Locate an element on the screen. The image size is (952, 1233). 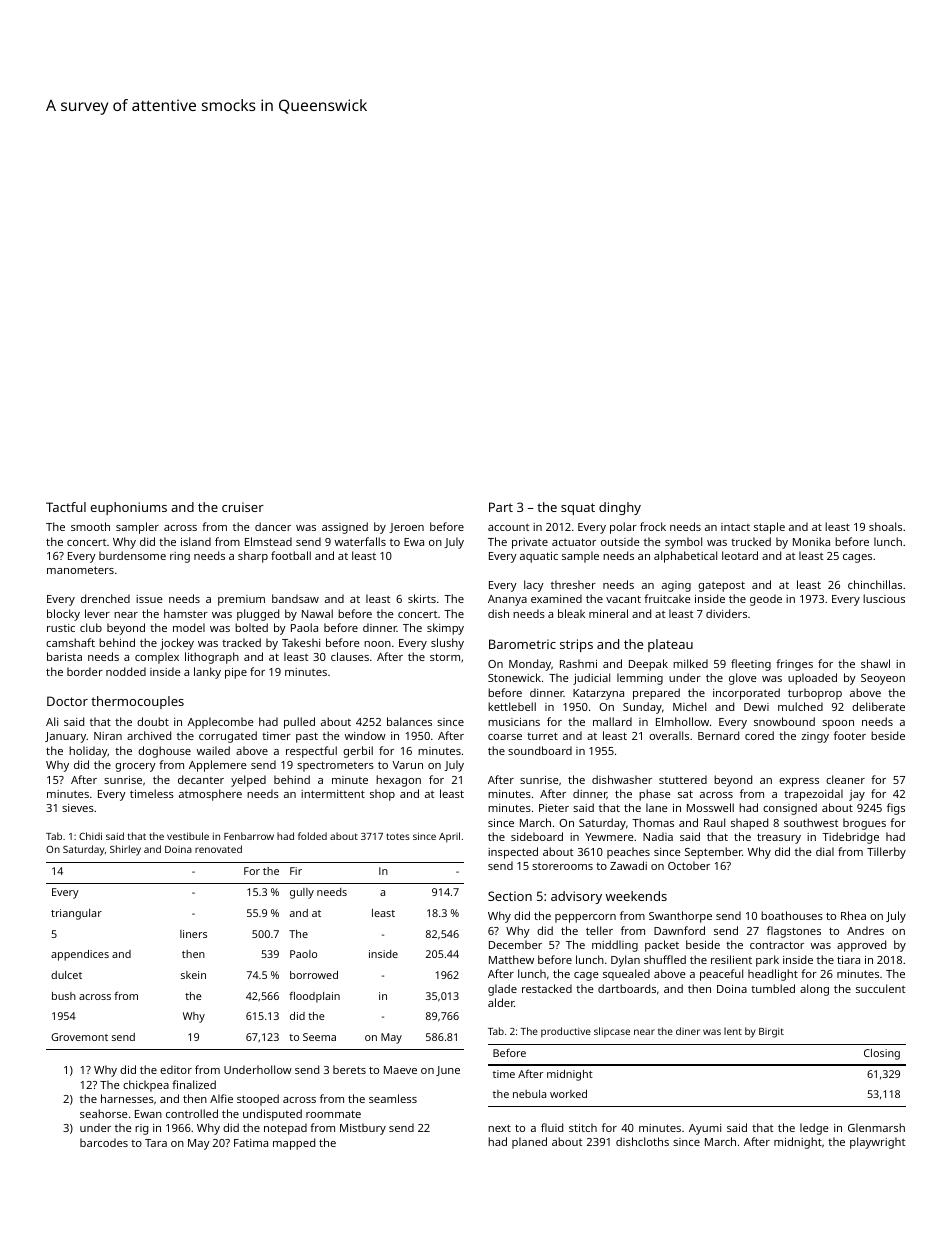
Part is located at coordinates (501, 507).
